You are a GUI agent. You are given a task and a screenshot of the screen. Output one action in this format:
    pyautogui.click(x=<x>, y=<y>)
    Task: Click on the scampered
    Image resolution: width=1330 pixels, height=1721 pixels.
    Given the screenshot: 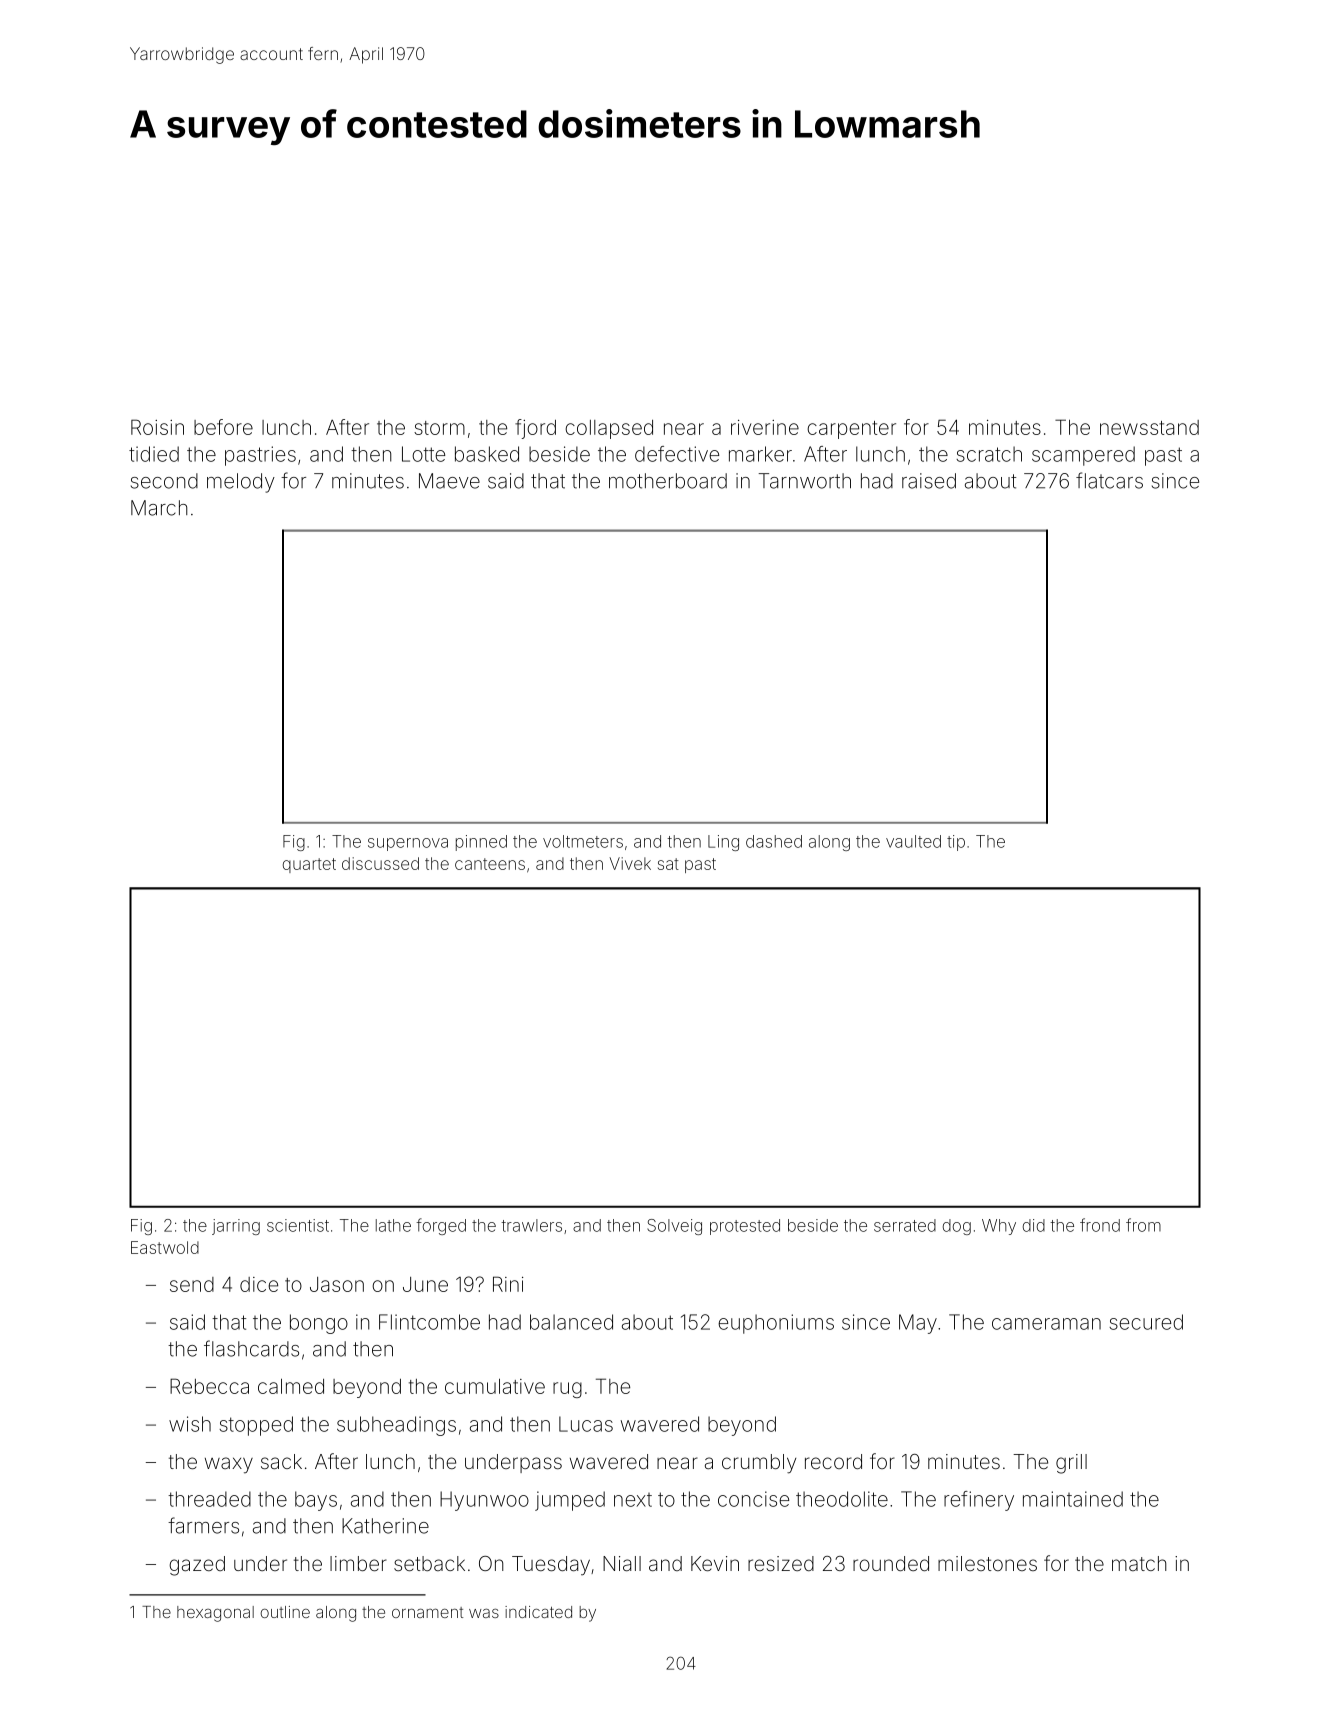 What is the action you would take?
    pyautogui.click(x=1083, y=456)
